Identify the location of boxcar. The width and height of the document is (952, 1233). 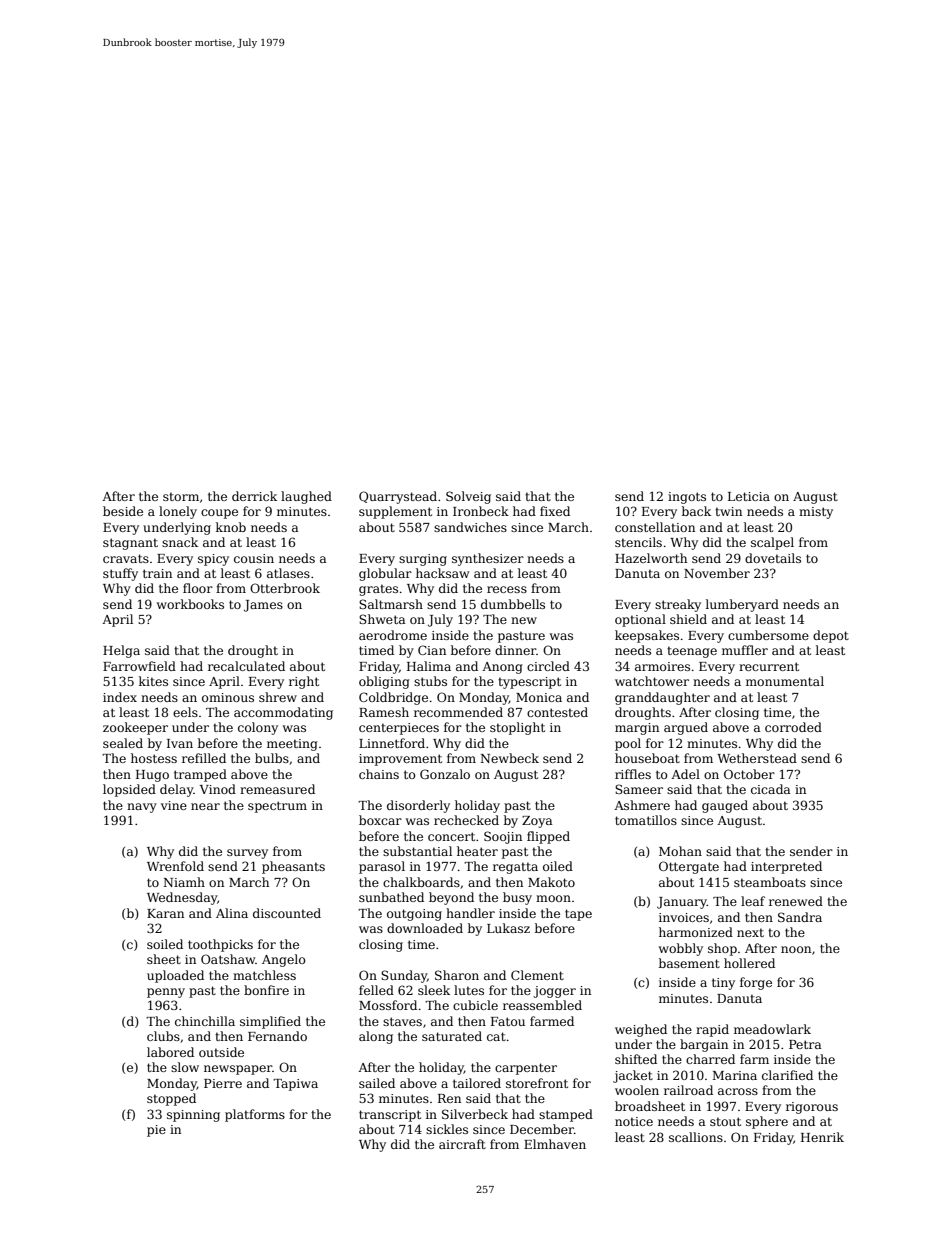
(380, 820).
